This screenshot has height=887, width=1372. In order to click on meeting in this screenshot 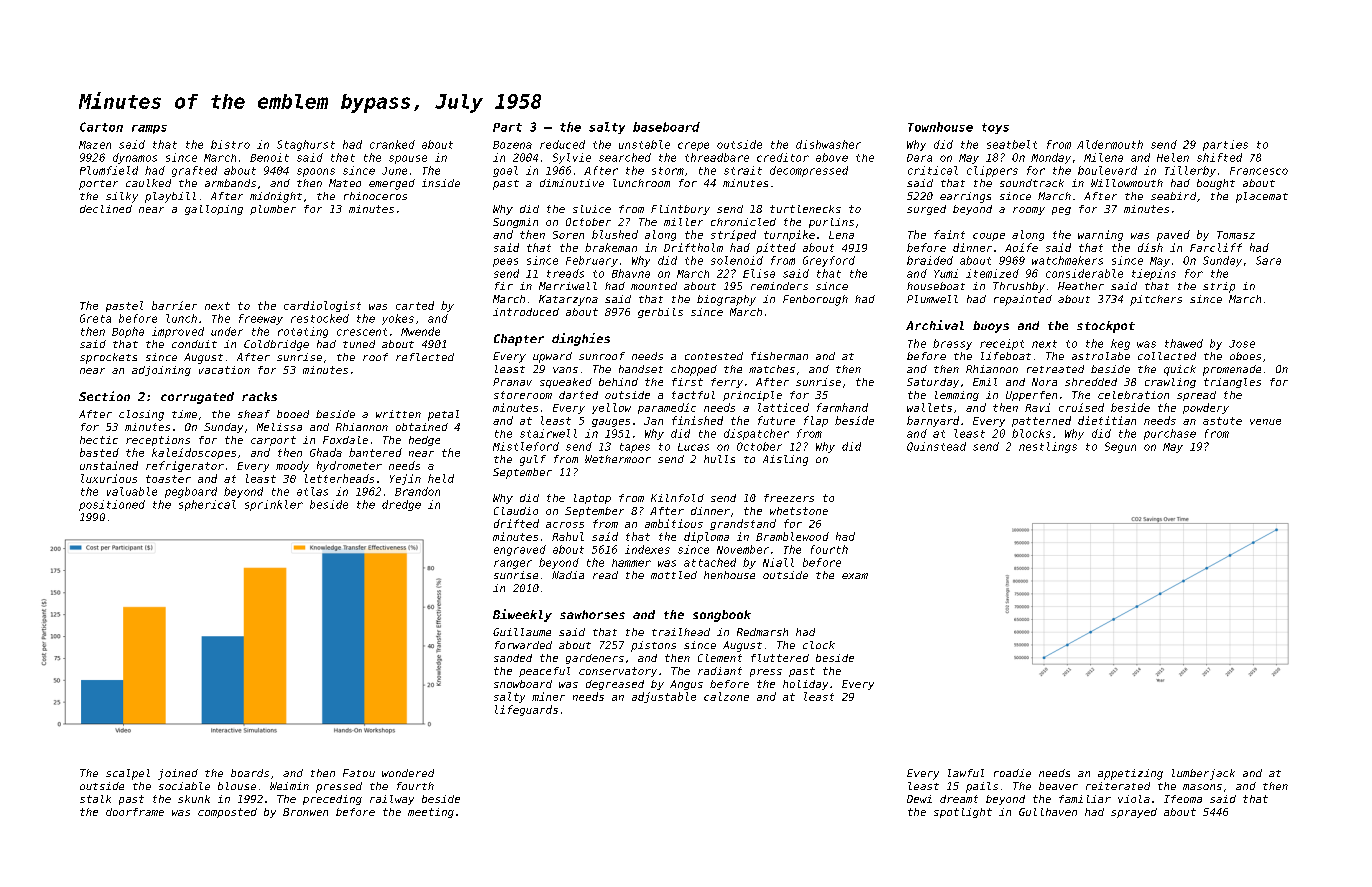, I will do `click(431, 813)`.
